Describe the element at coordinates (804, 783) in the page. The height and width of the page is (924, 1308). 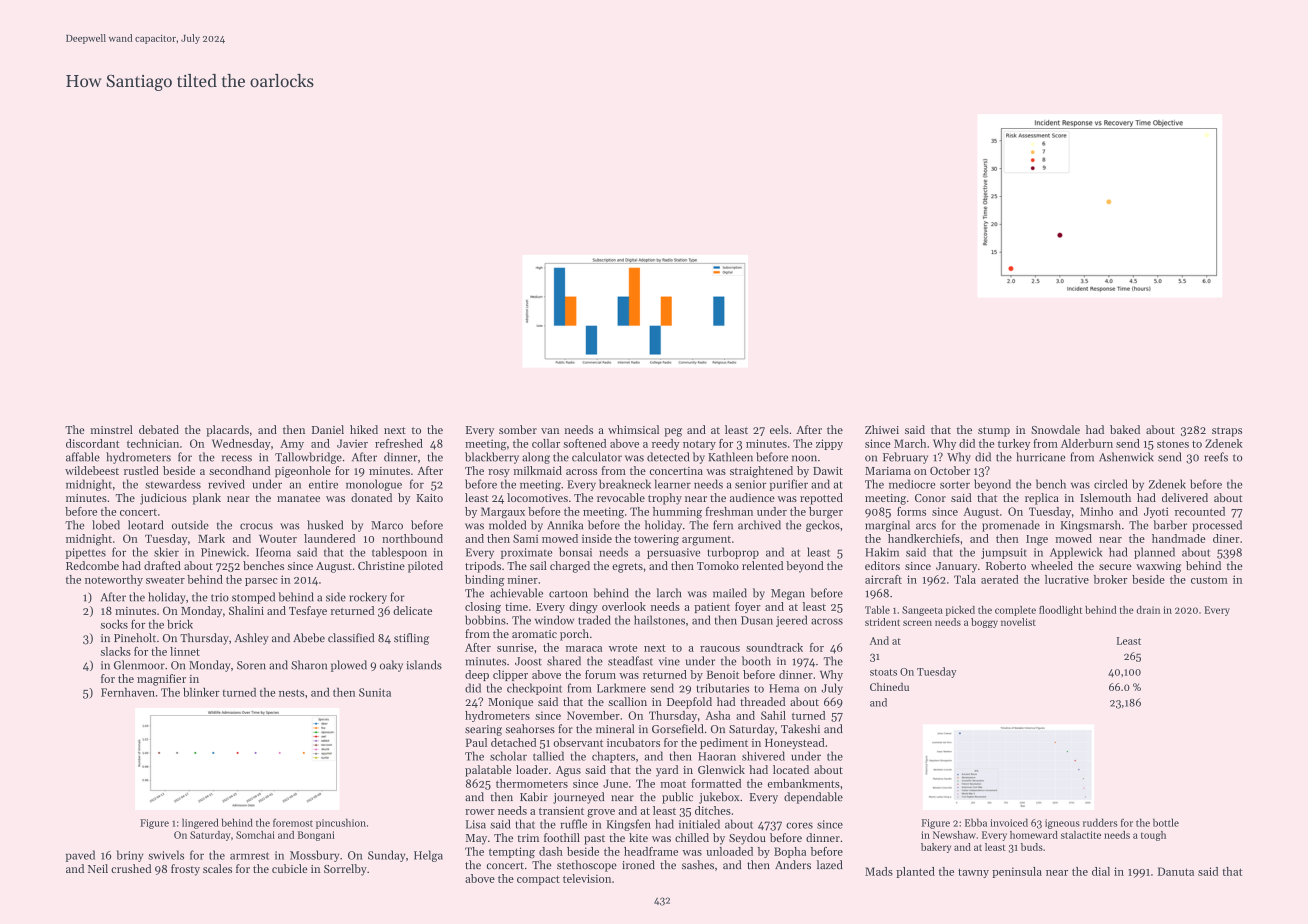
I see `embankments` at that location.
